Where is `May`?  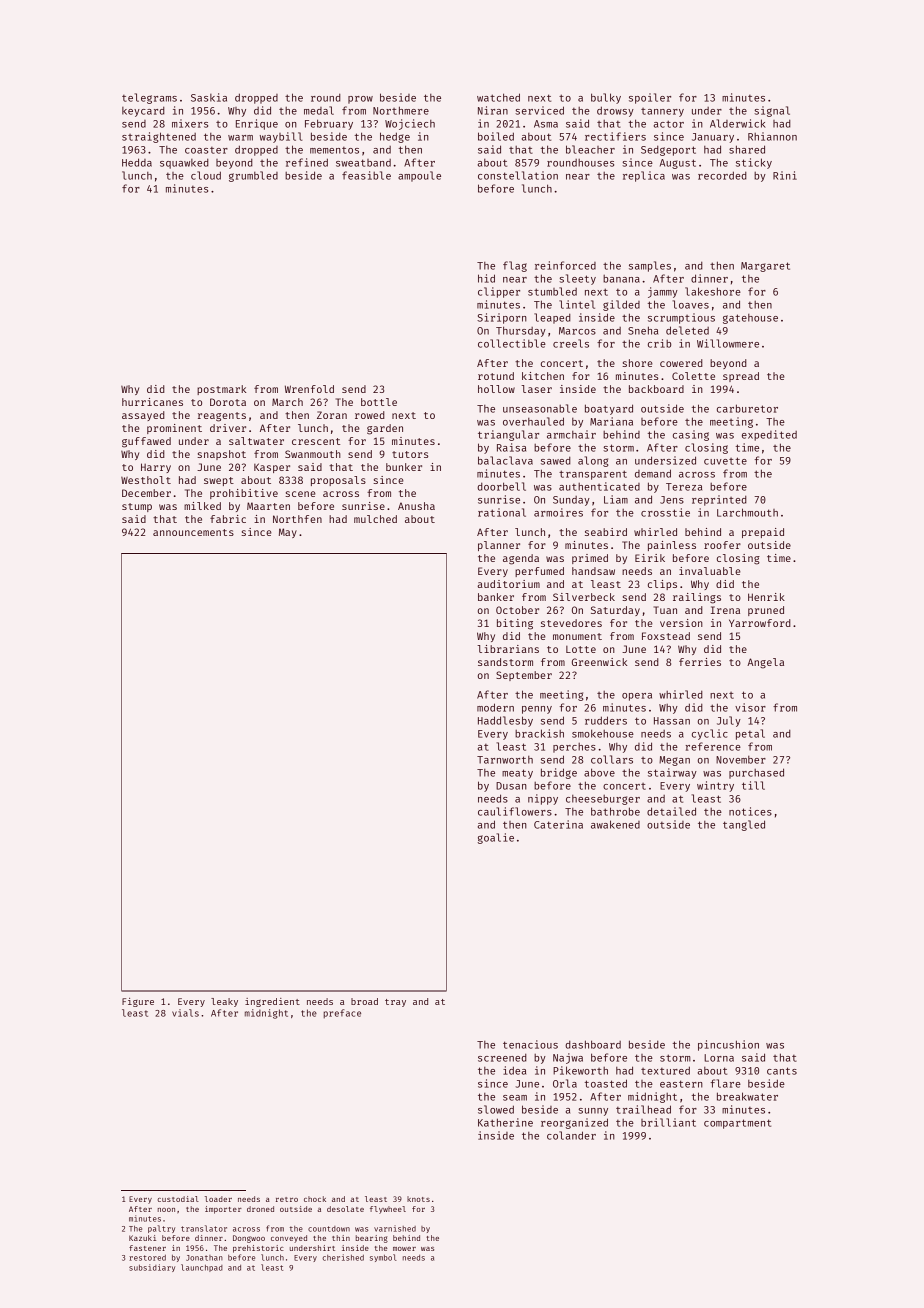 May is located at coordinates (288, 533).
